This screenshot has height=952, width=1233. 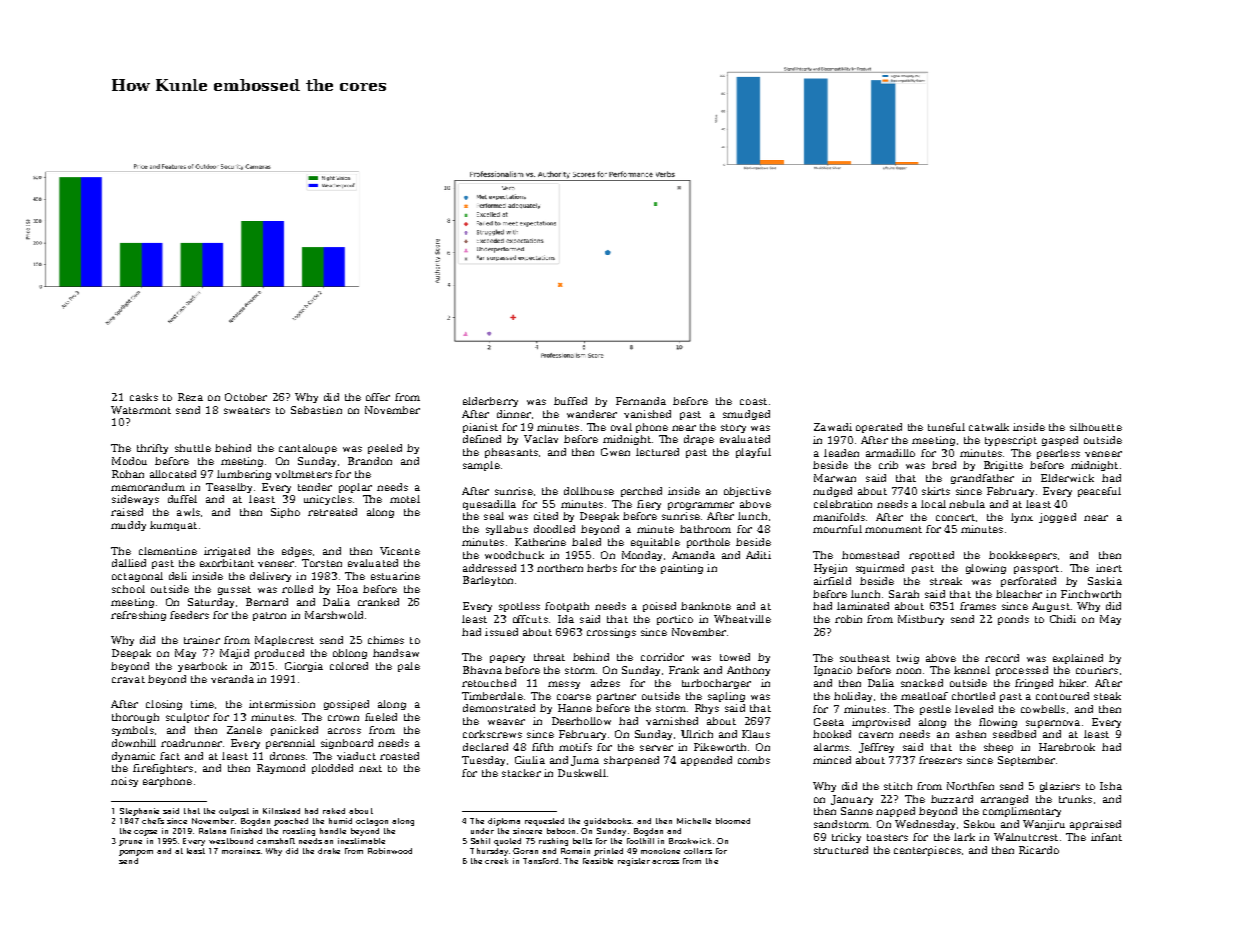 What do you see at coordinates (130, 843) in the screenshot?
I see `prune` at bounding box center [130, 843].
